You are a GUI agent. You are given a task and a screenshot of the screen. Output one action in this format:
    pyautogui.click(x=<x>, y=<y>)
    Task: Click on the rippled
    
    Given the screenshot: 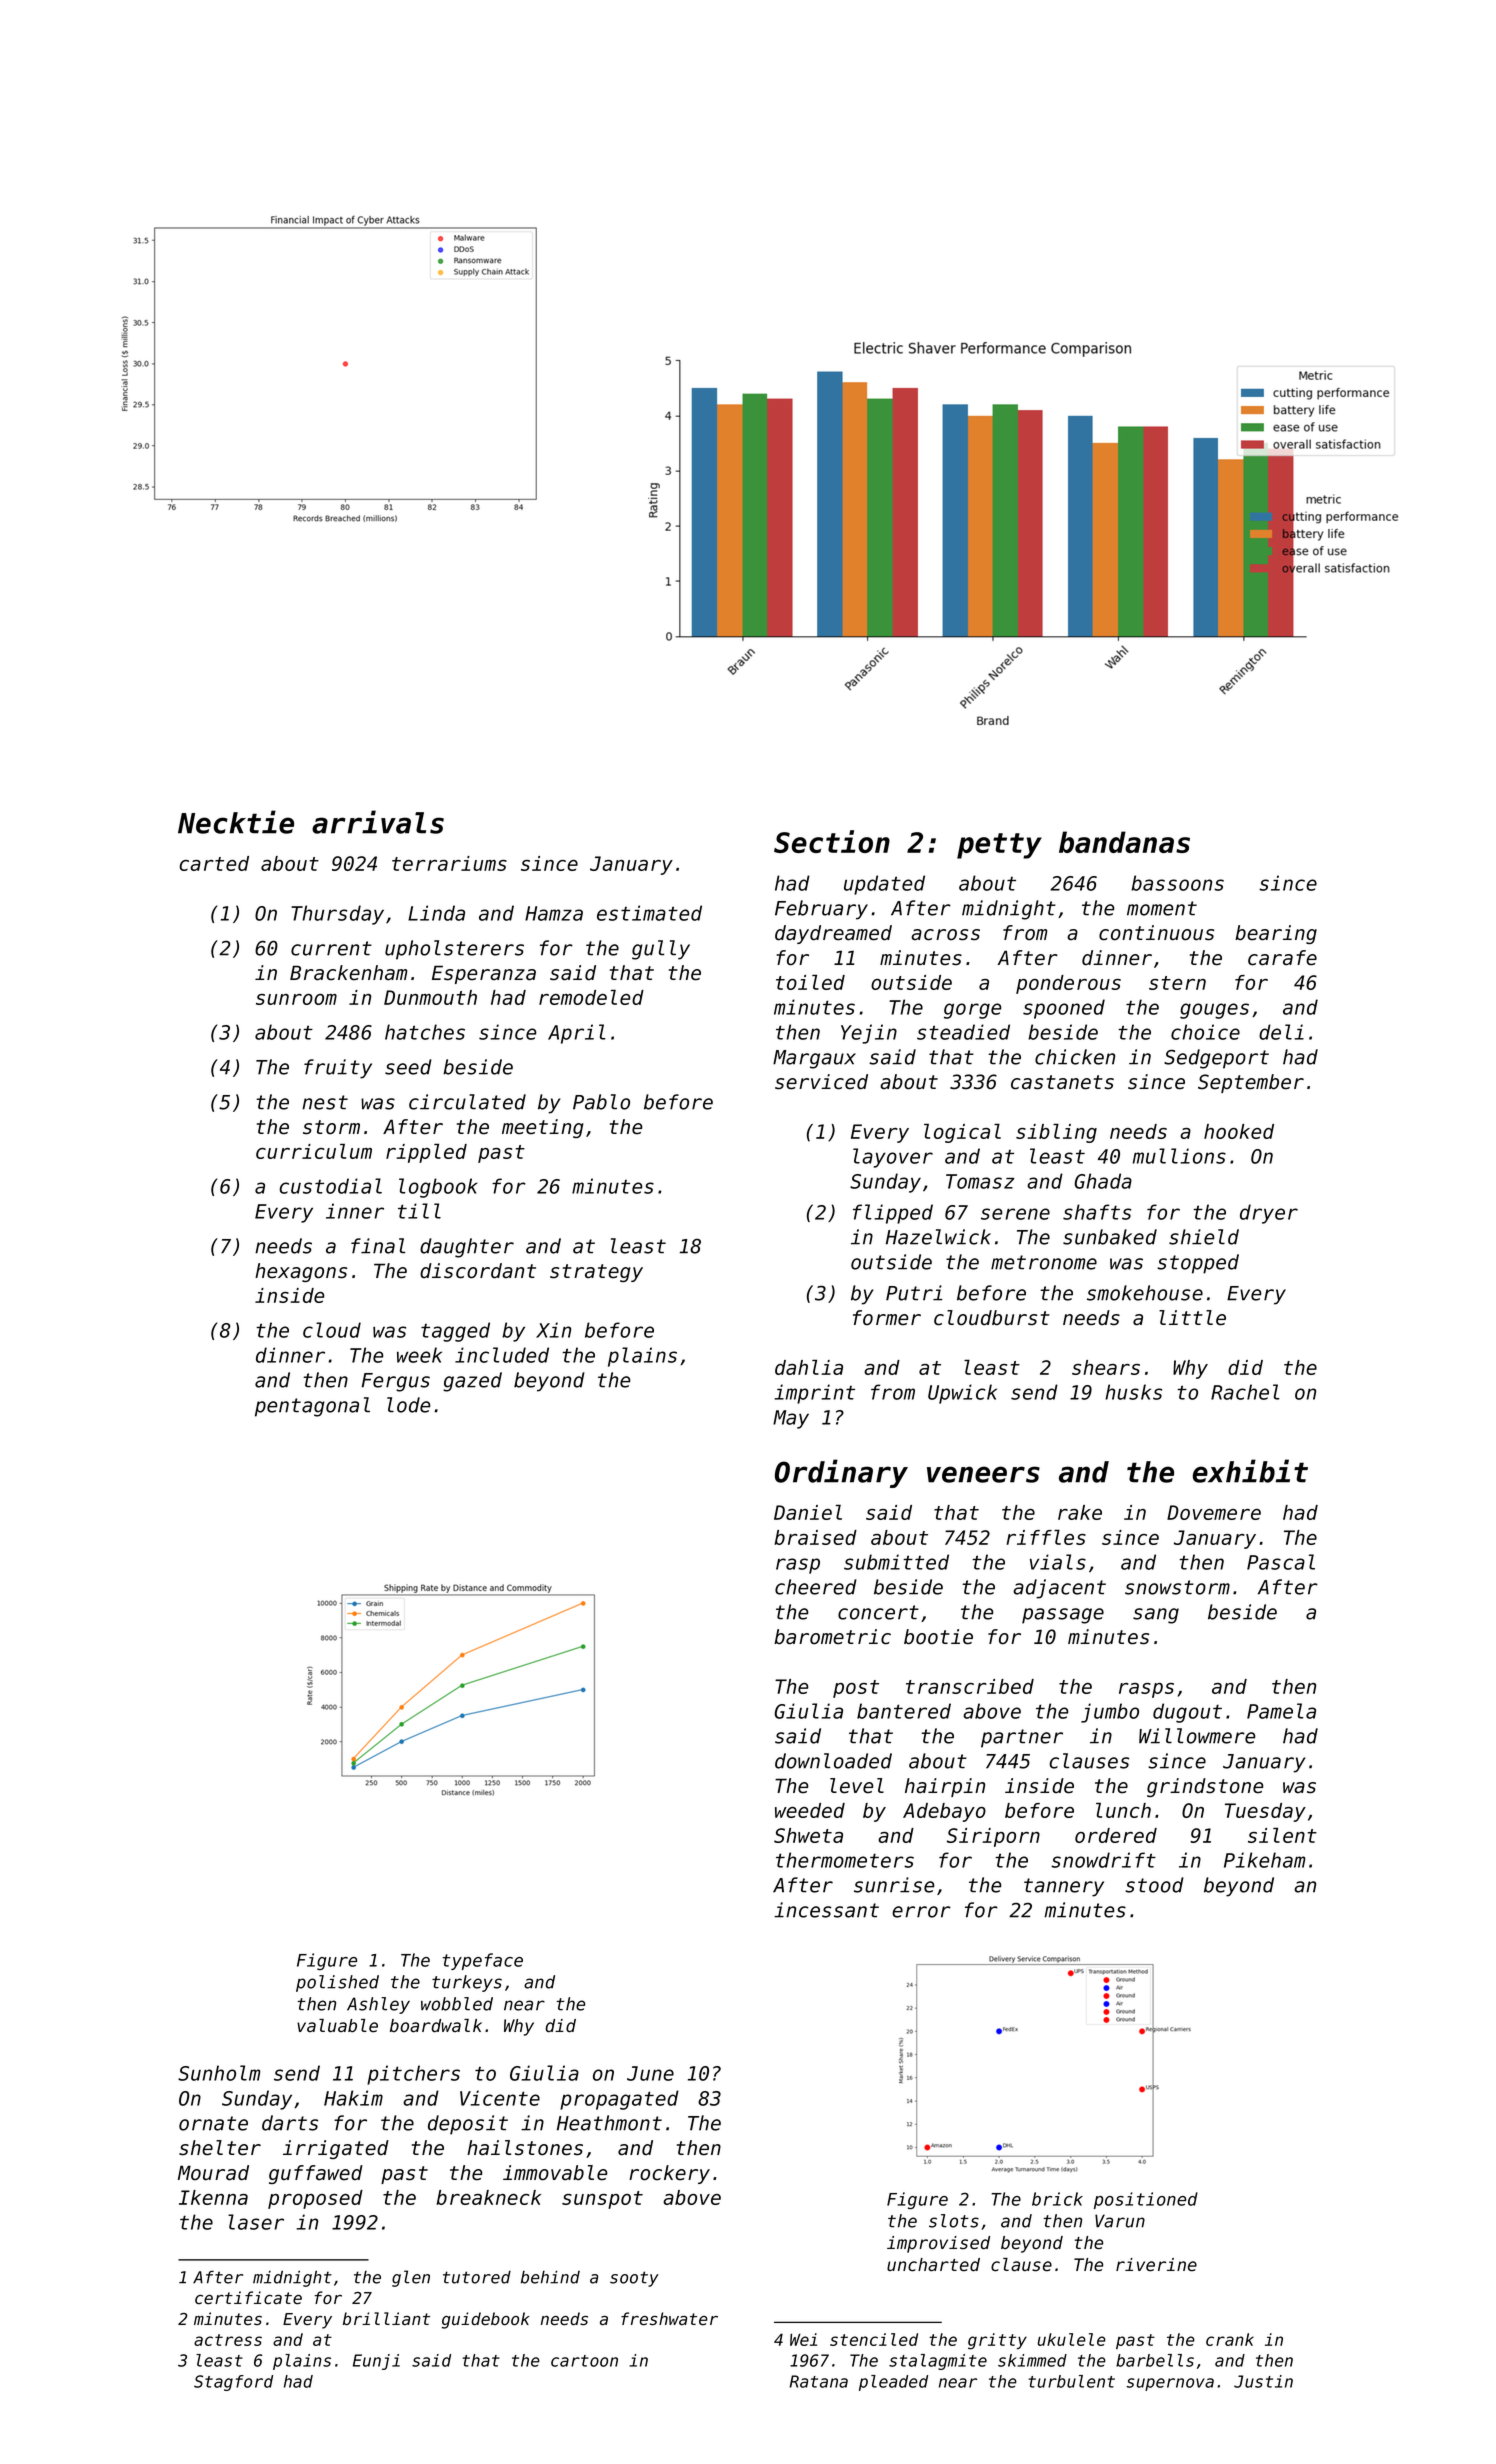 What is the action you would take?
    pyautogui.click(x=426, y=1153)
